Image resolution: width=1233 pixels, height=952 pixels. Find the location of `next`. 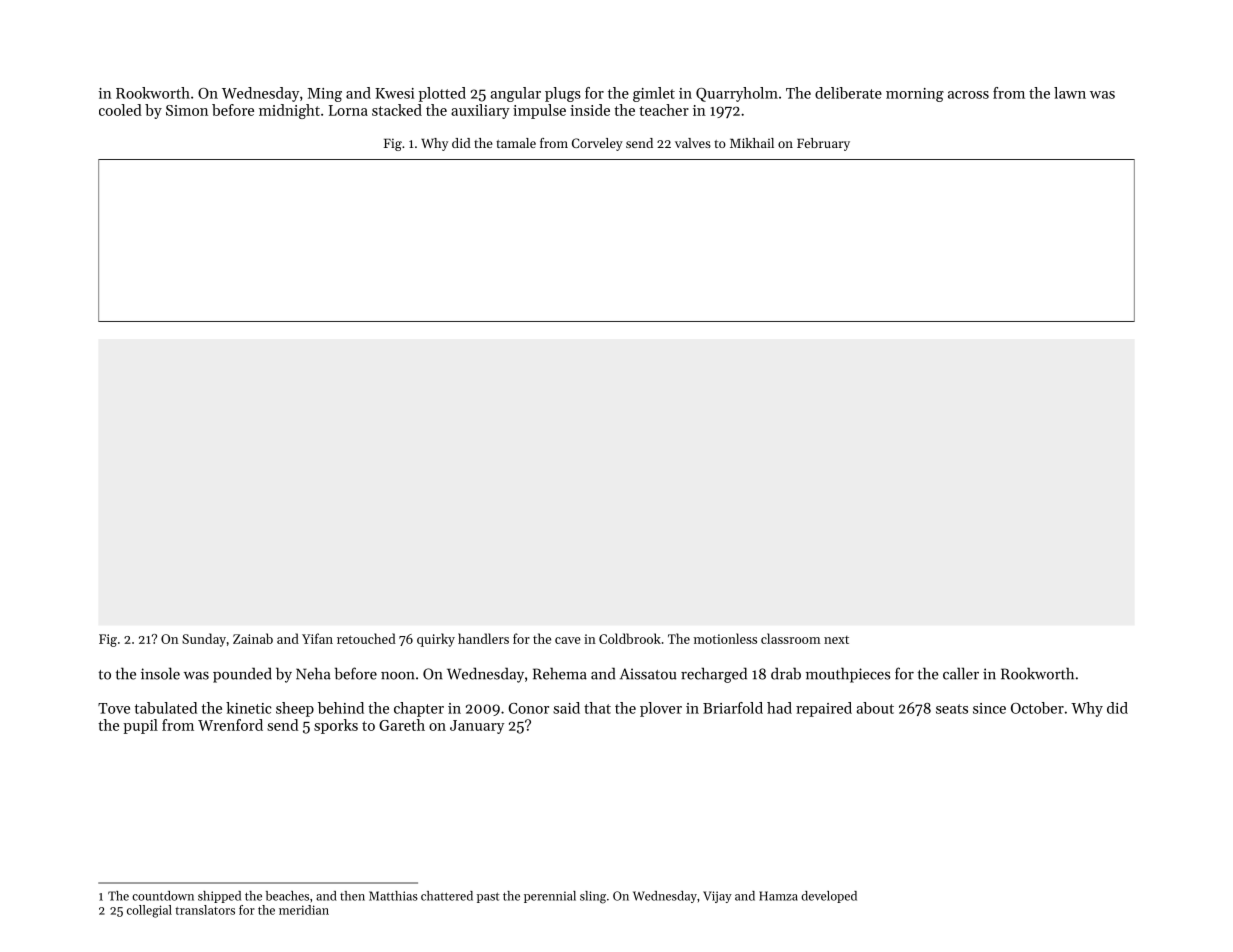

next is located at coordinates (836, 640).
